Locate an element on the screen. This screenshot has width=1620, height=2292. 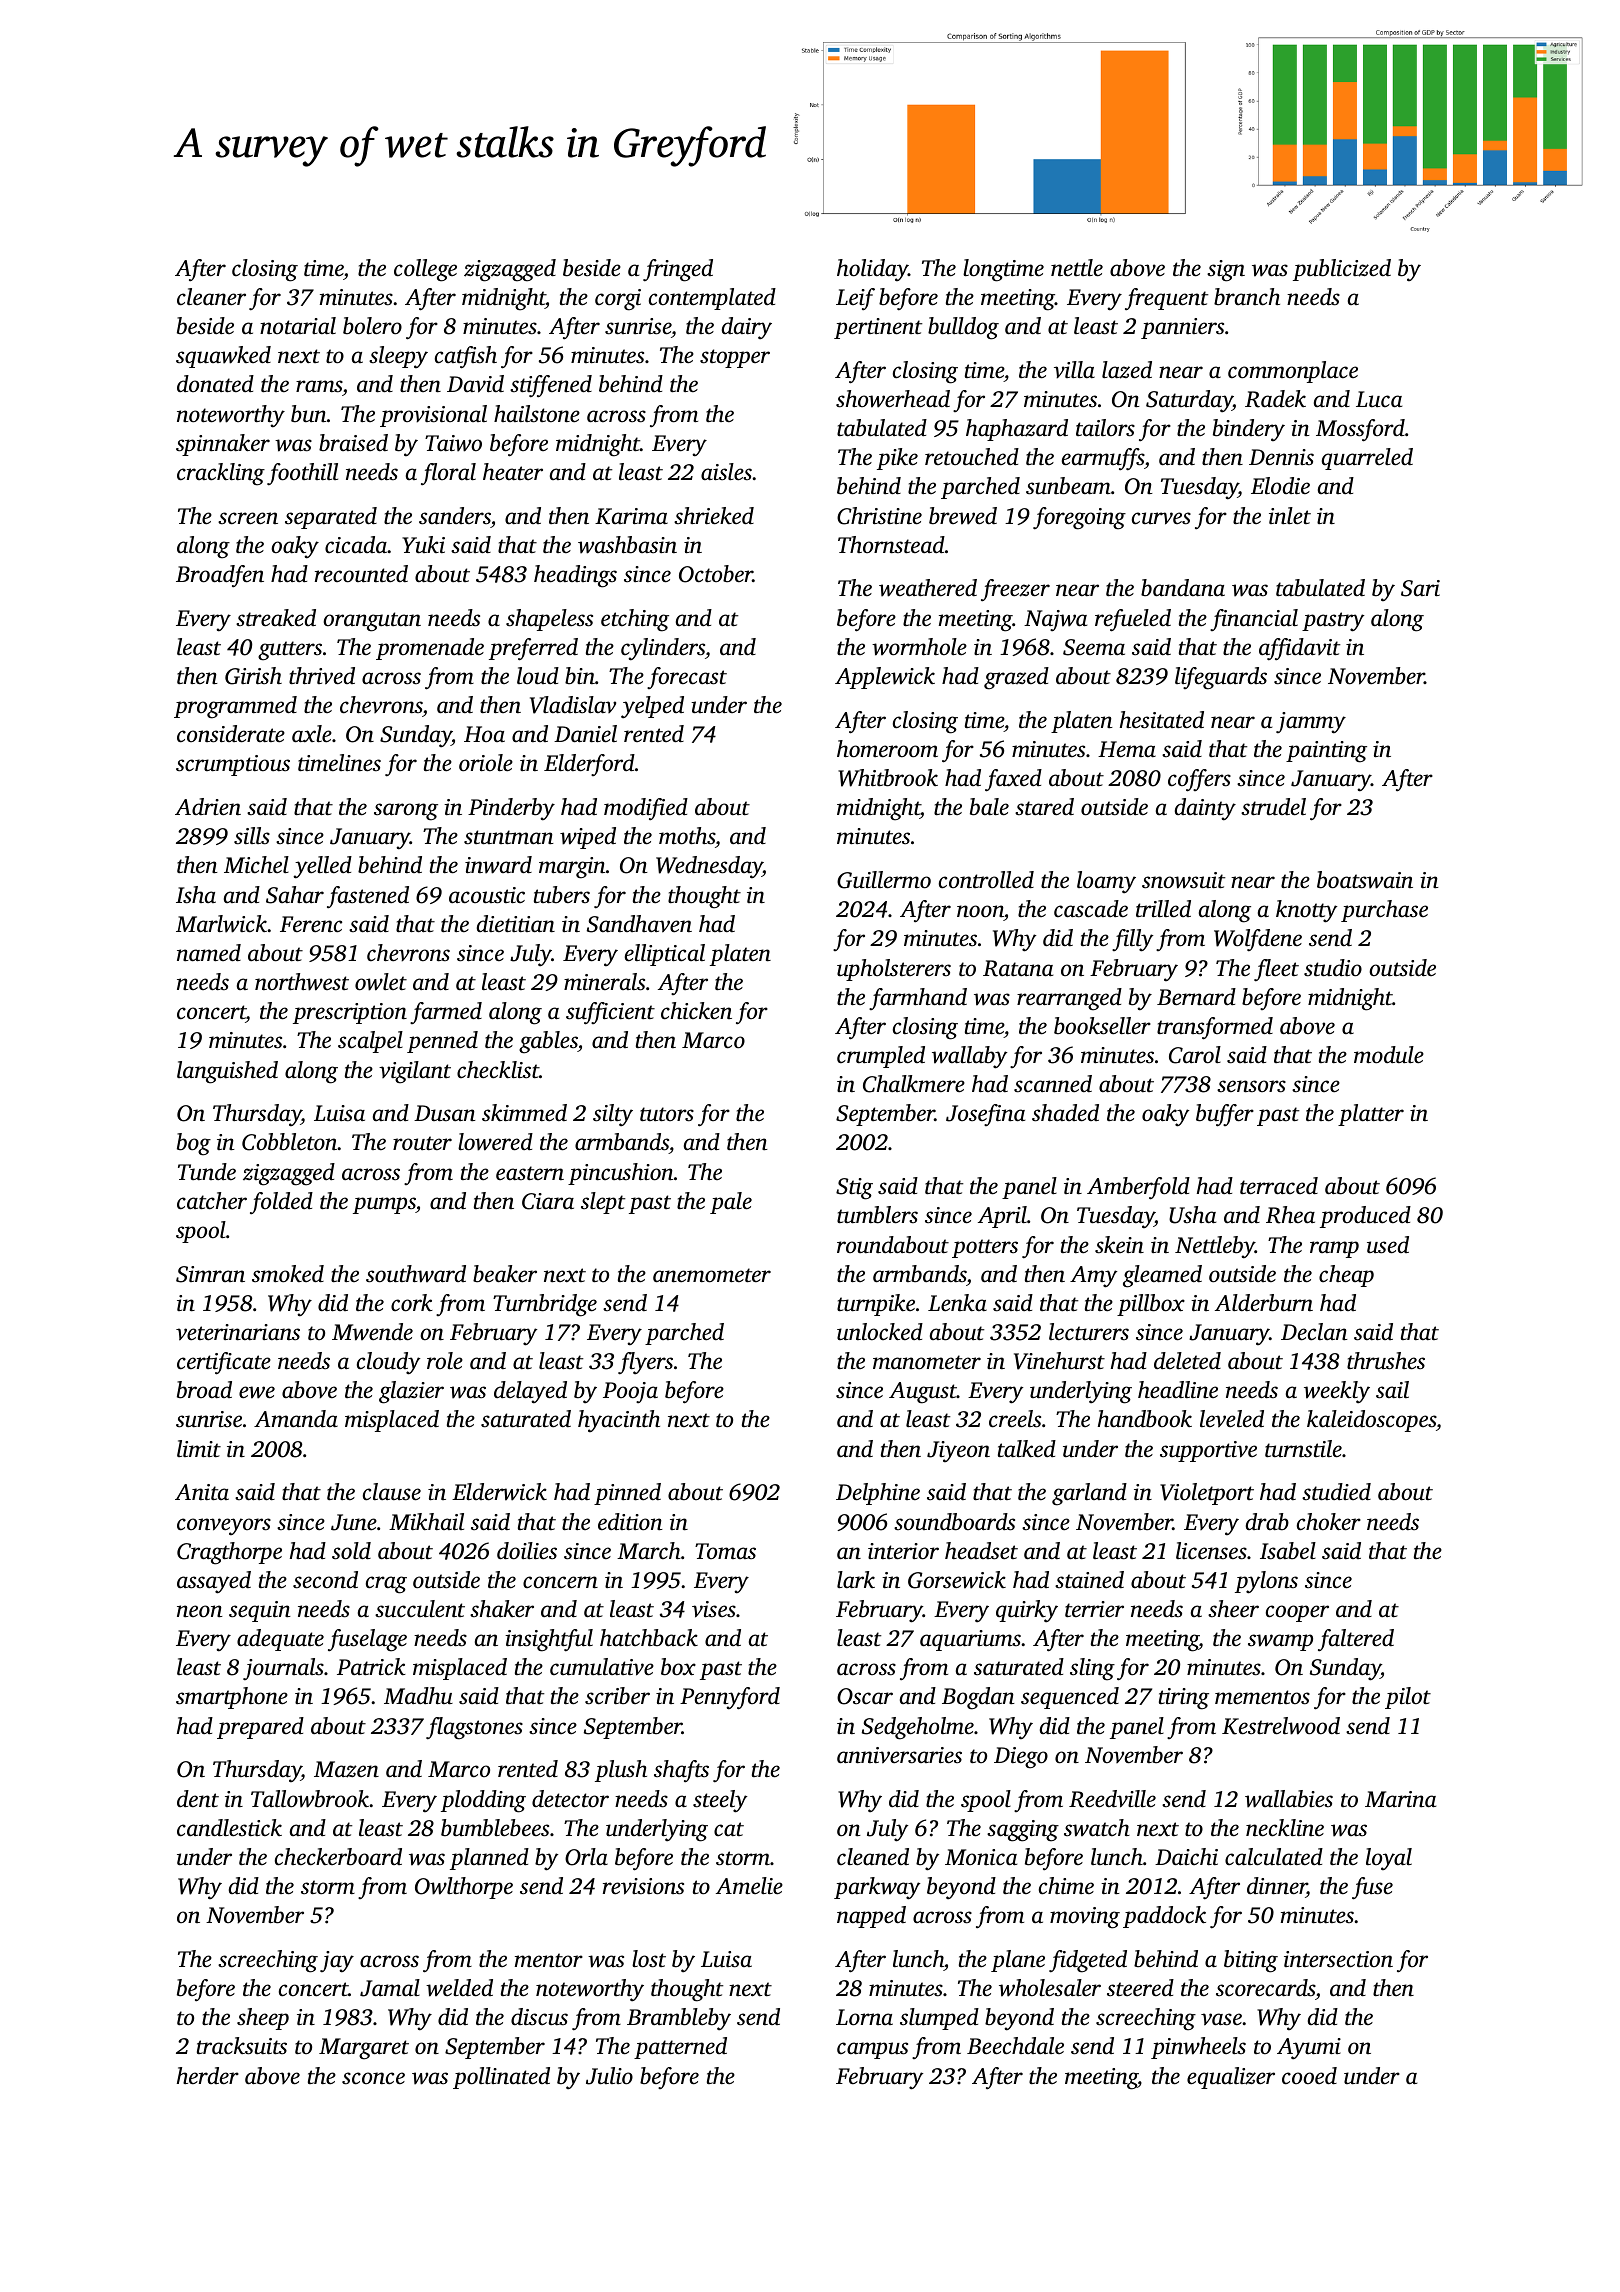
northwest is located at coordinates (302, 982).
